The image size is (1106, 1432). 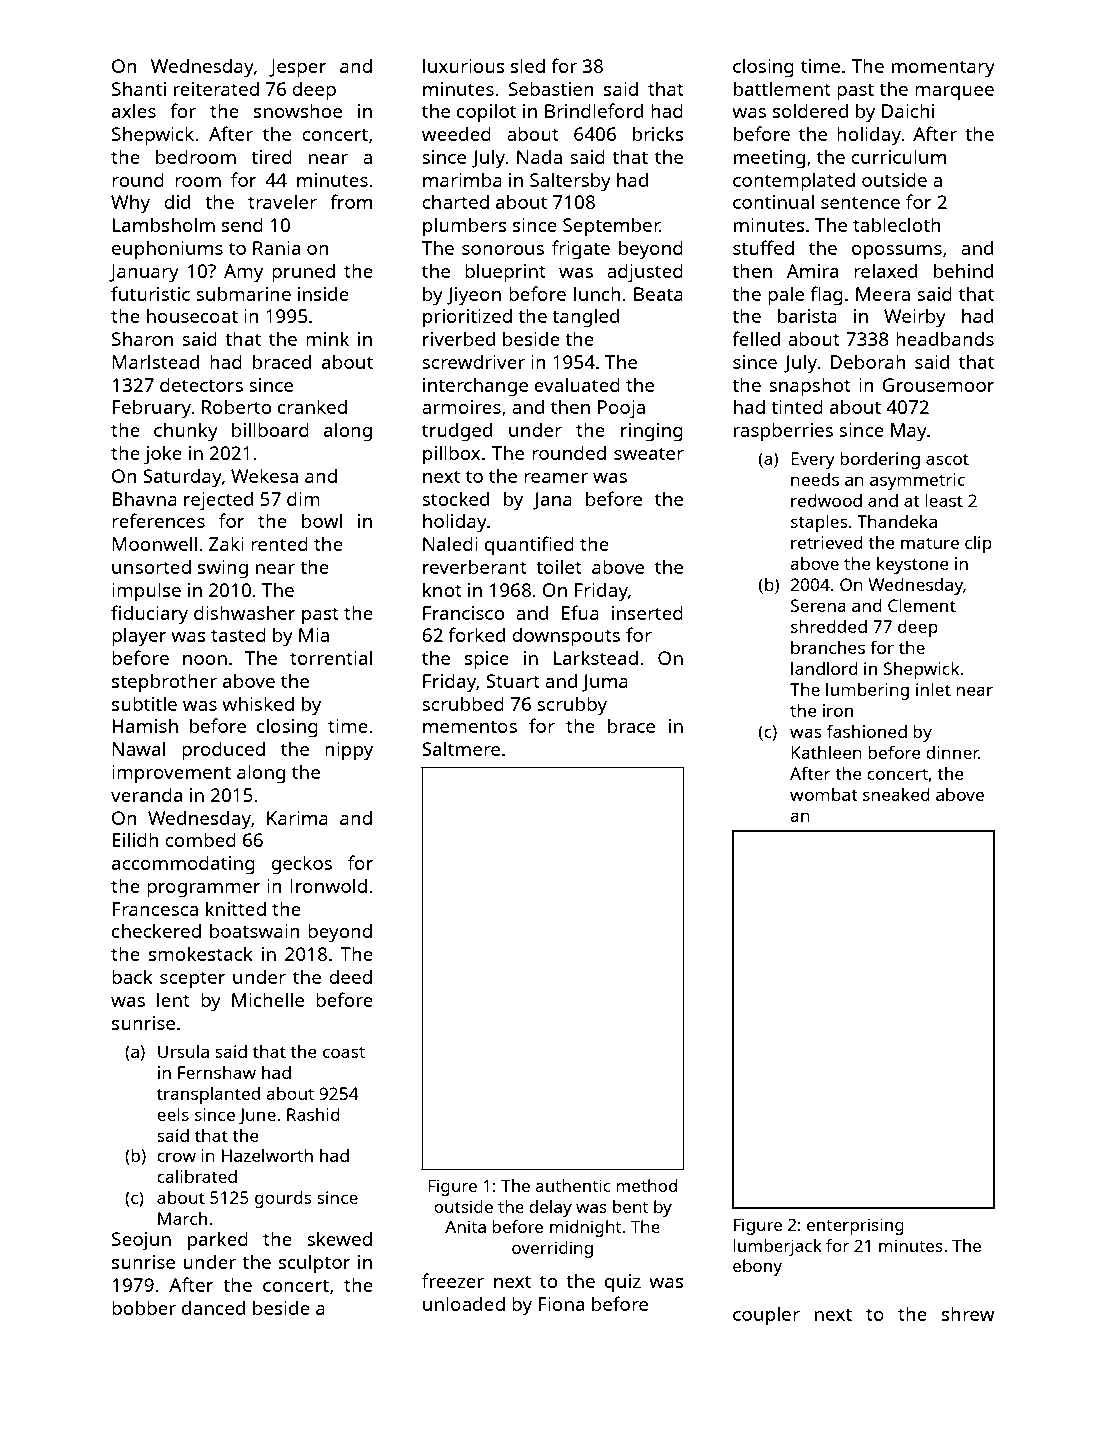 I want to click on bobber, so click(x=144, y=1308).
